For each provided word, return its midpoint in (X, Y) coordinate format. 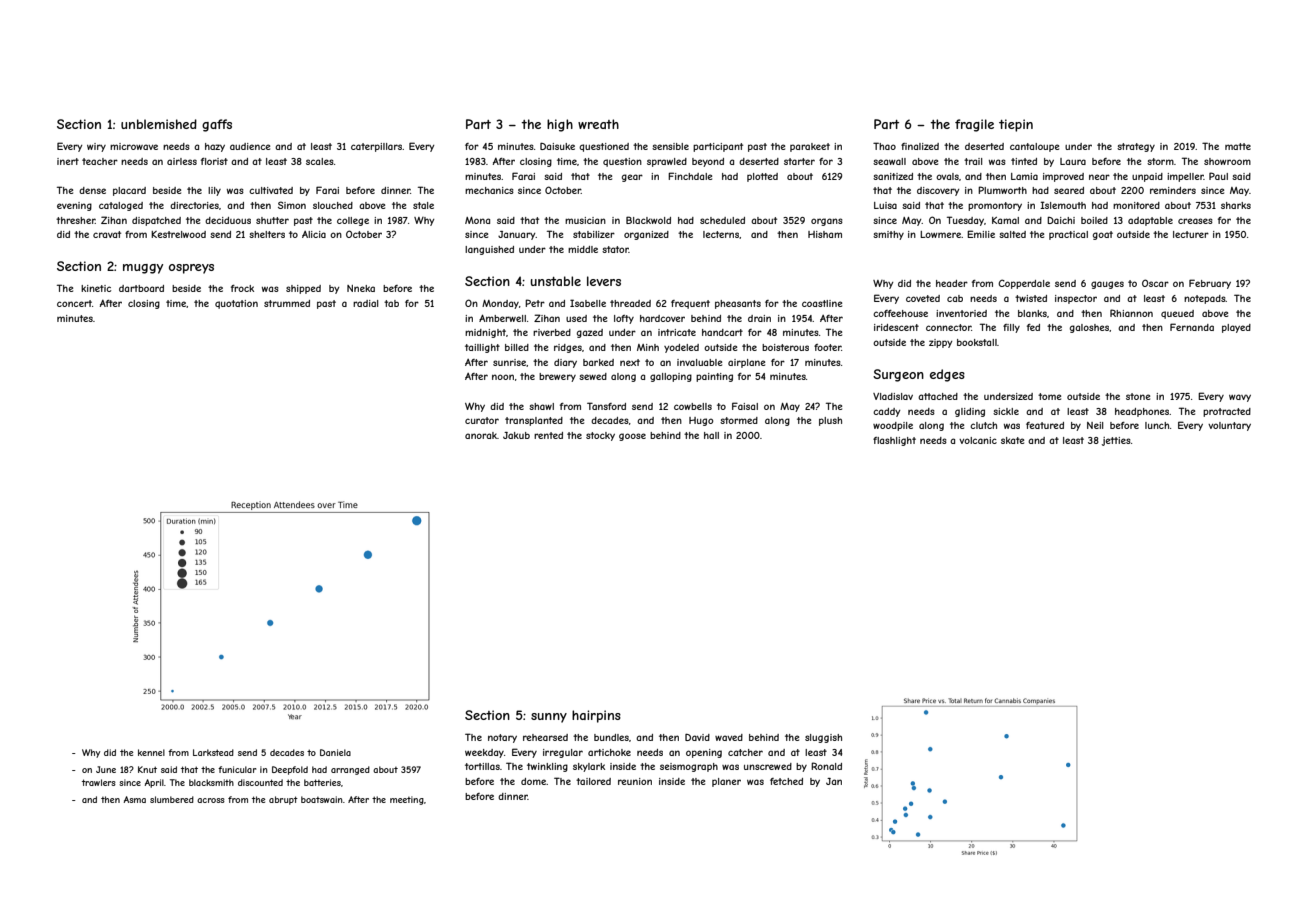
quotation (236, 304)
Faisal (745, 406)
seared (1069, 190)
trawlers (99, 782)
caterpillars (376, 147)
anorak (481, 435)
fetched (786, 781)
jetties (1116, 441)
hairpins (596, 716)
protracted (1227, 412)
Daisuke (557, 146)
